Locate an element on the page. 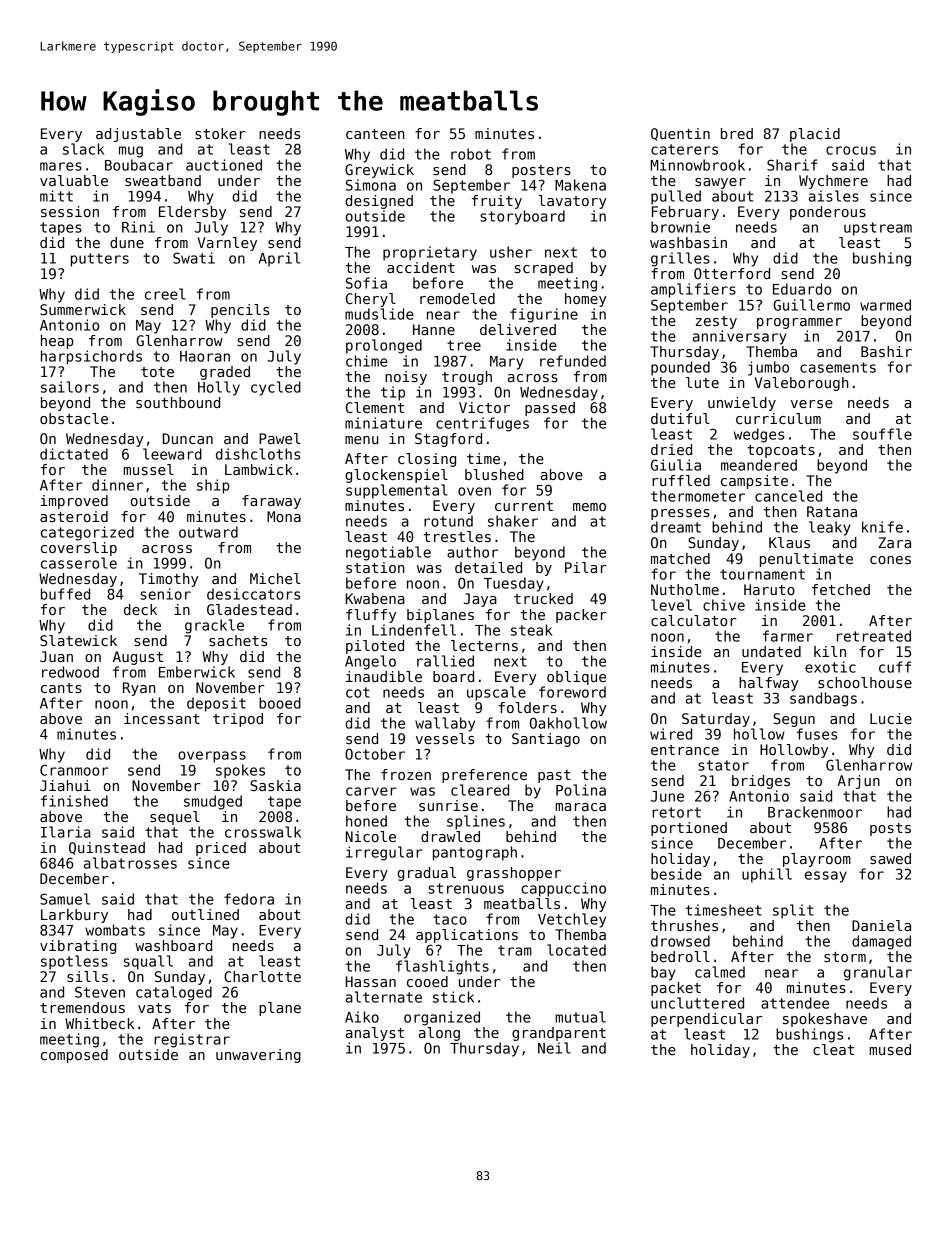  placid is located at coordinates (815, 135).
